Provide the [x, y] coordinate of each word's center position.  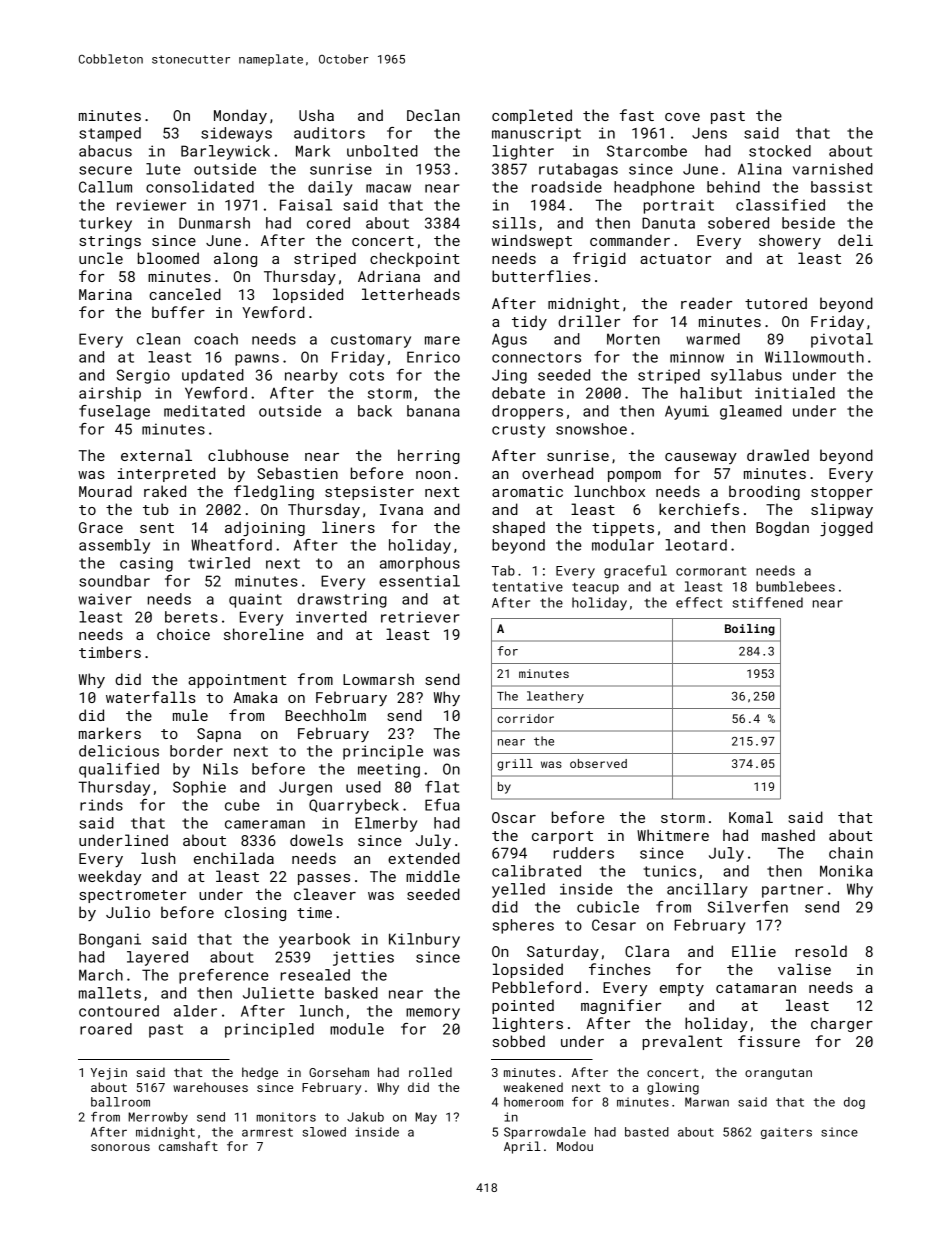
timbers [110, 652]
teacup [595, 588]
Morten [633, 339]
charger [842, 1024]
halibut [711, 393]
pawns [257, 360]
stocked [780, 151]
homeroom [533, 1102]
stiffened [768, 602]
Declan [433, 115]
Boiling [750, 630]
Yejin [109, 1074]
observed [598, 763]
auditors [329, 133]
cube [242, 805]
